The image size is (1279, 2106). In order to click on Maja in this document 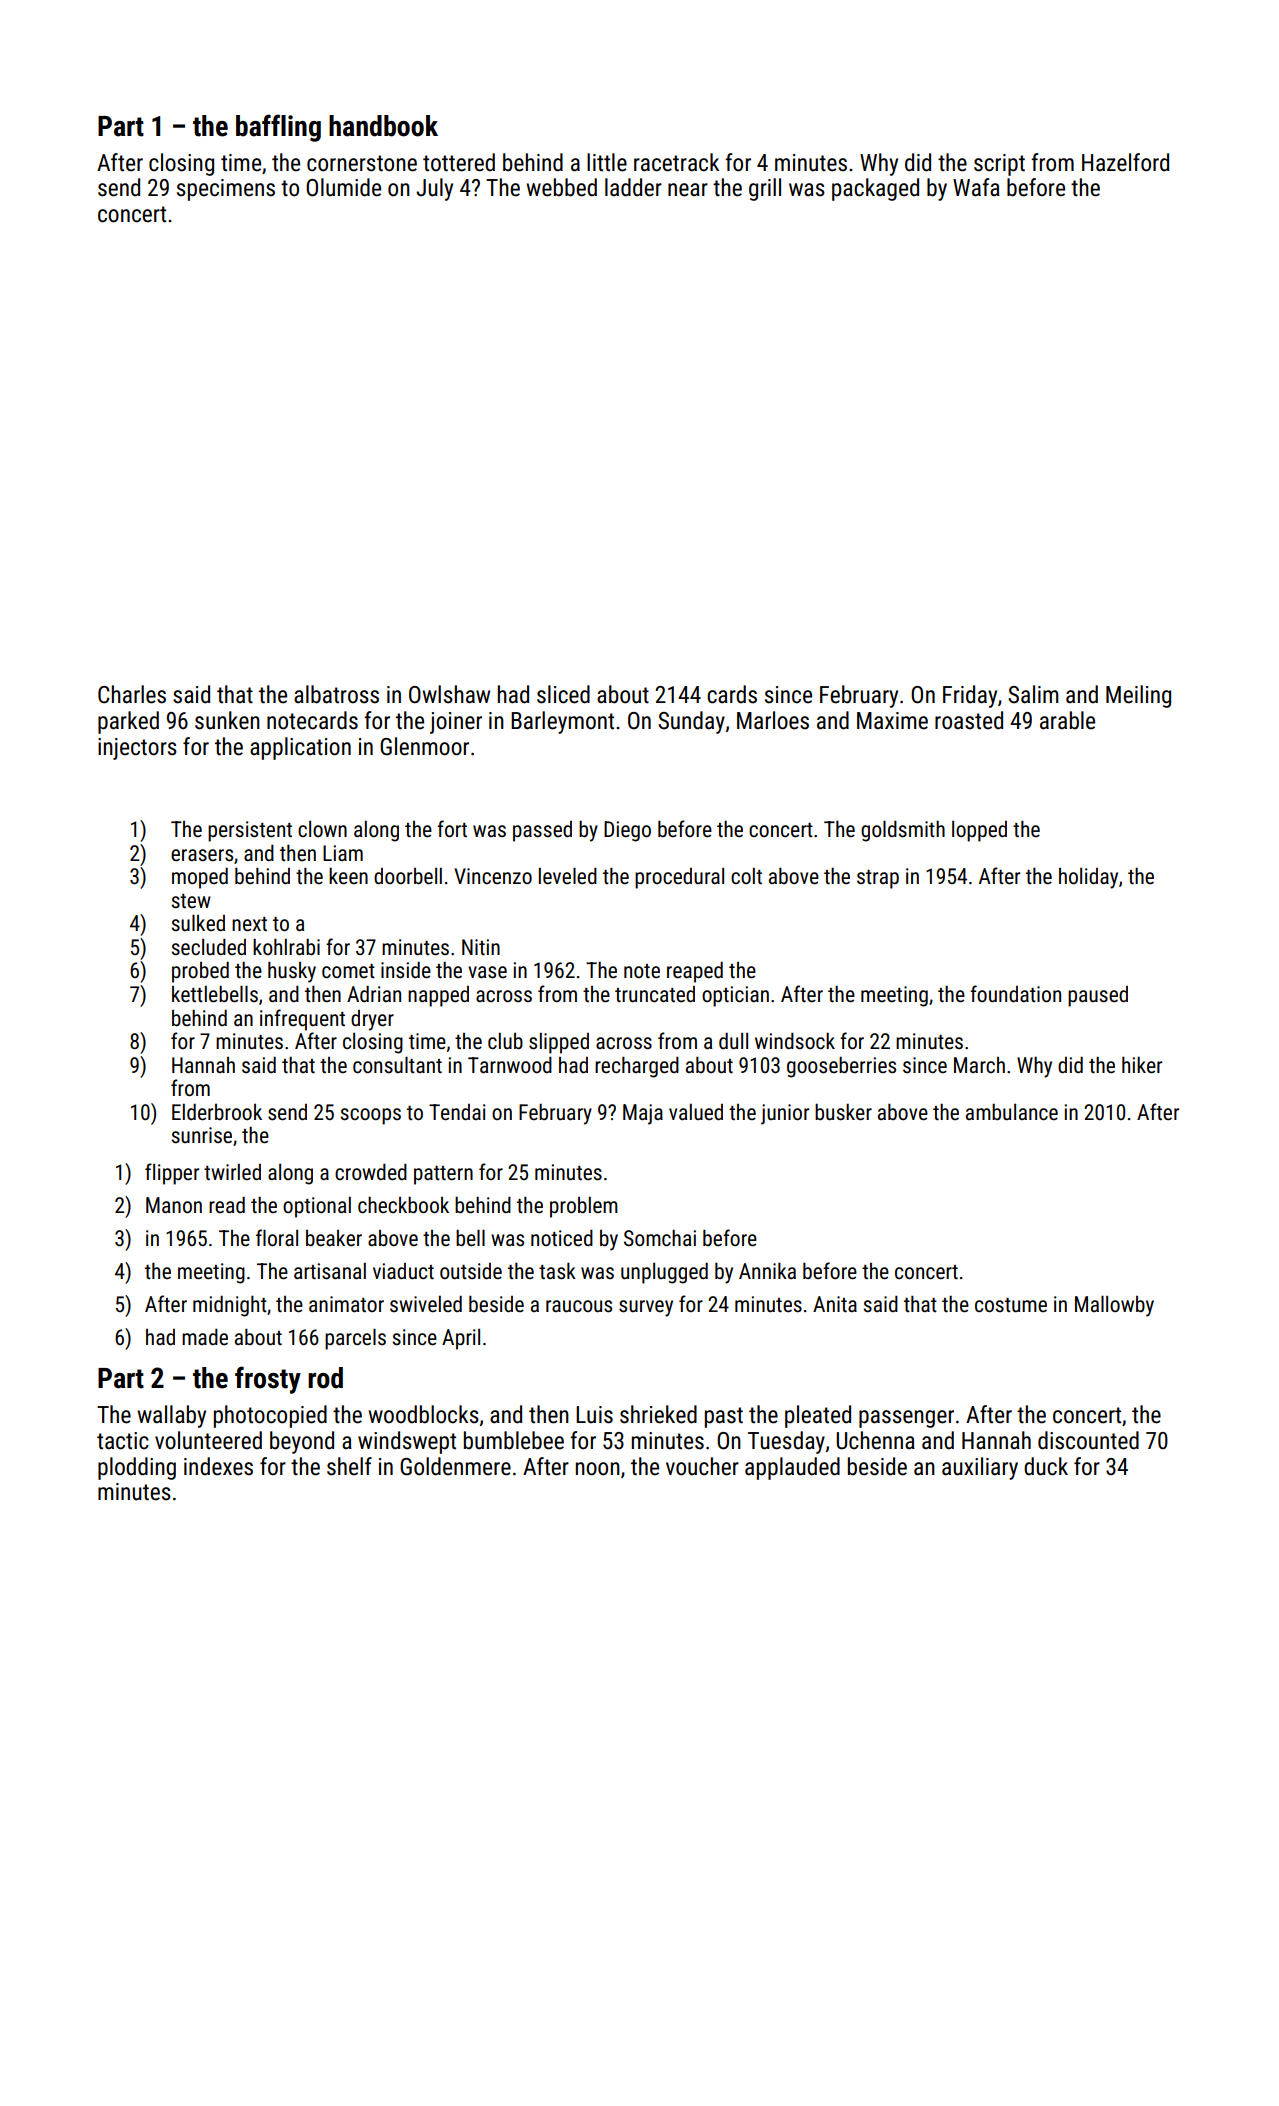, I will do `click(643, 1114)`.
